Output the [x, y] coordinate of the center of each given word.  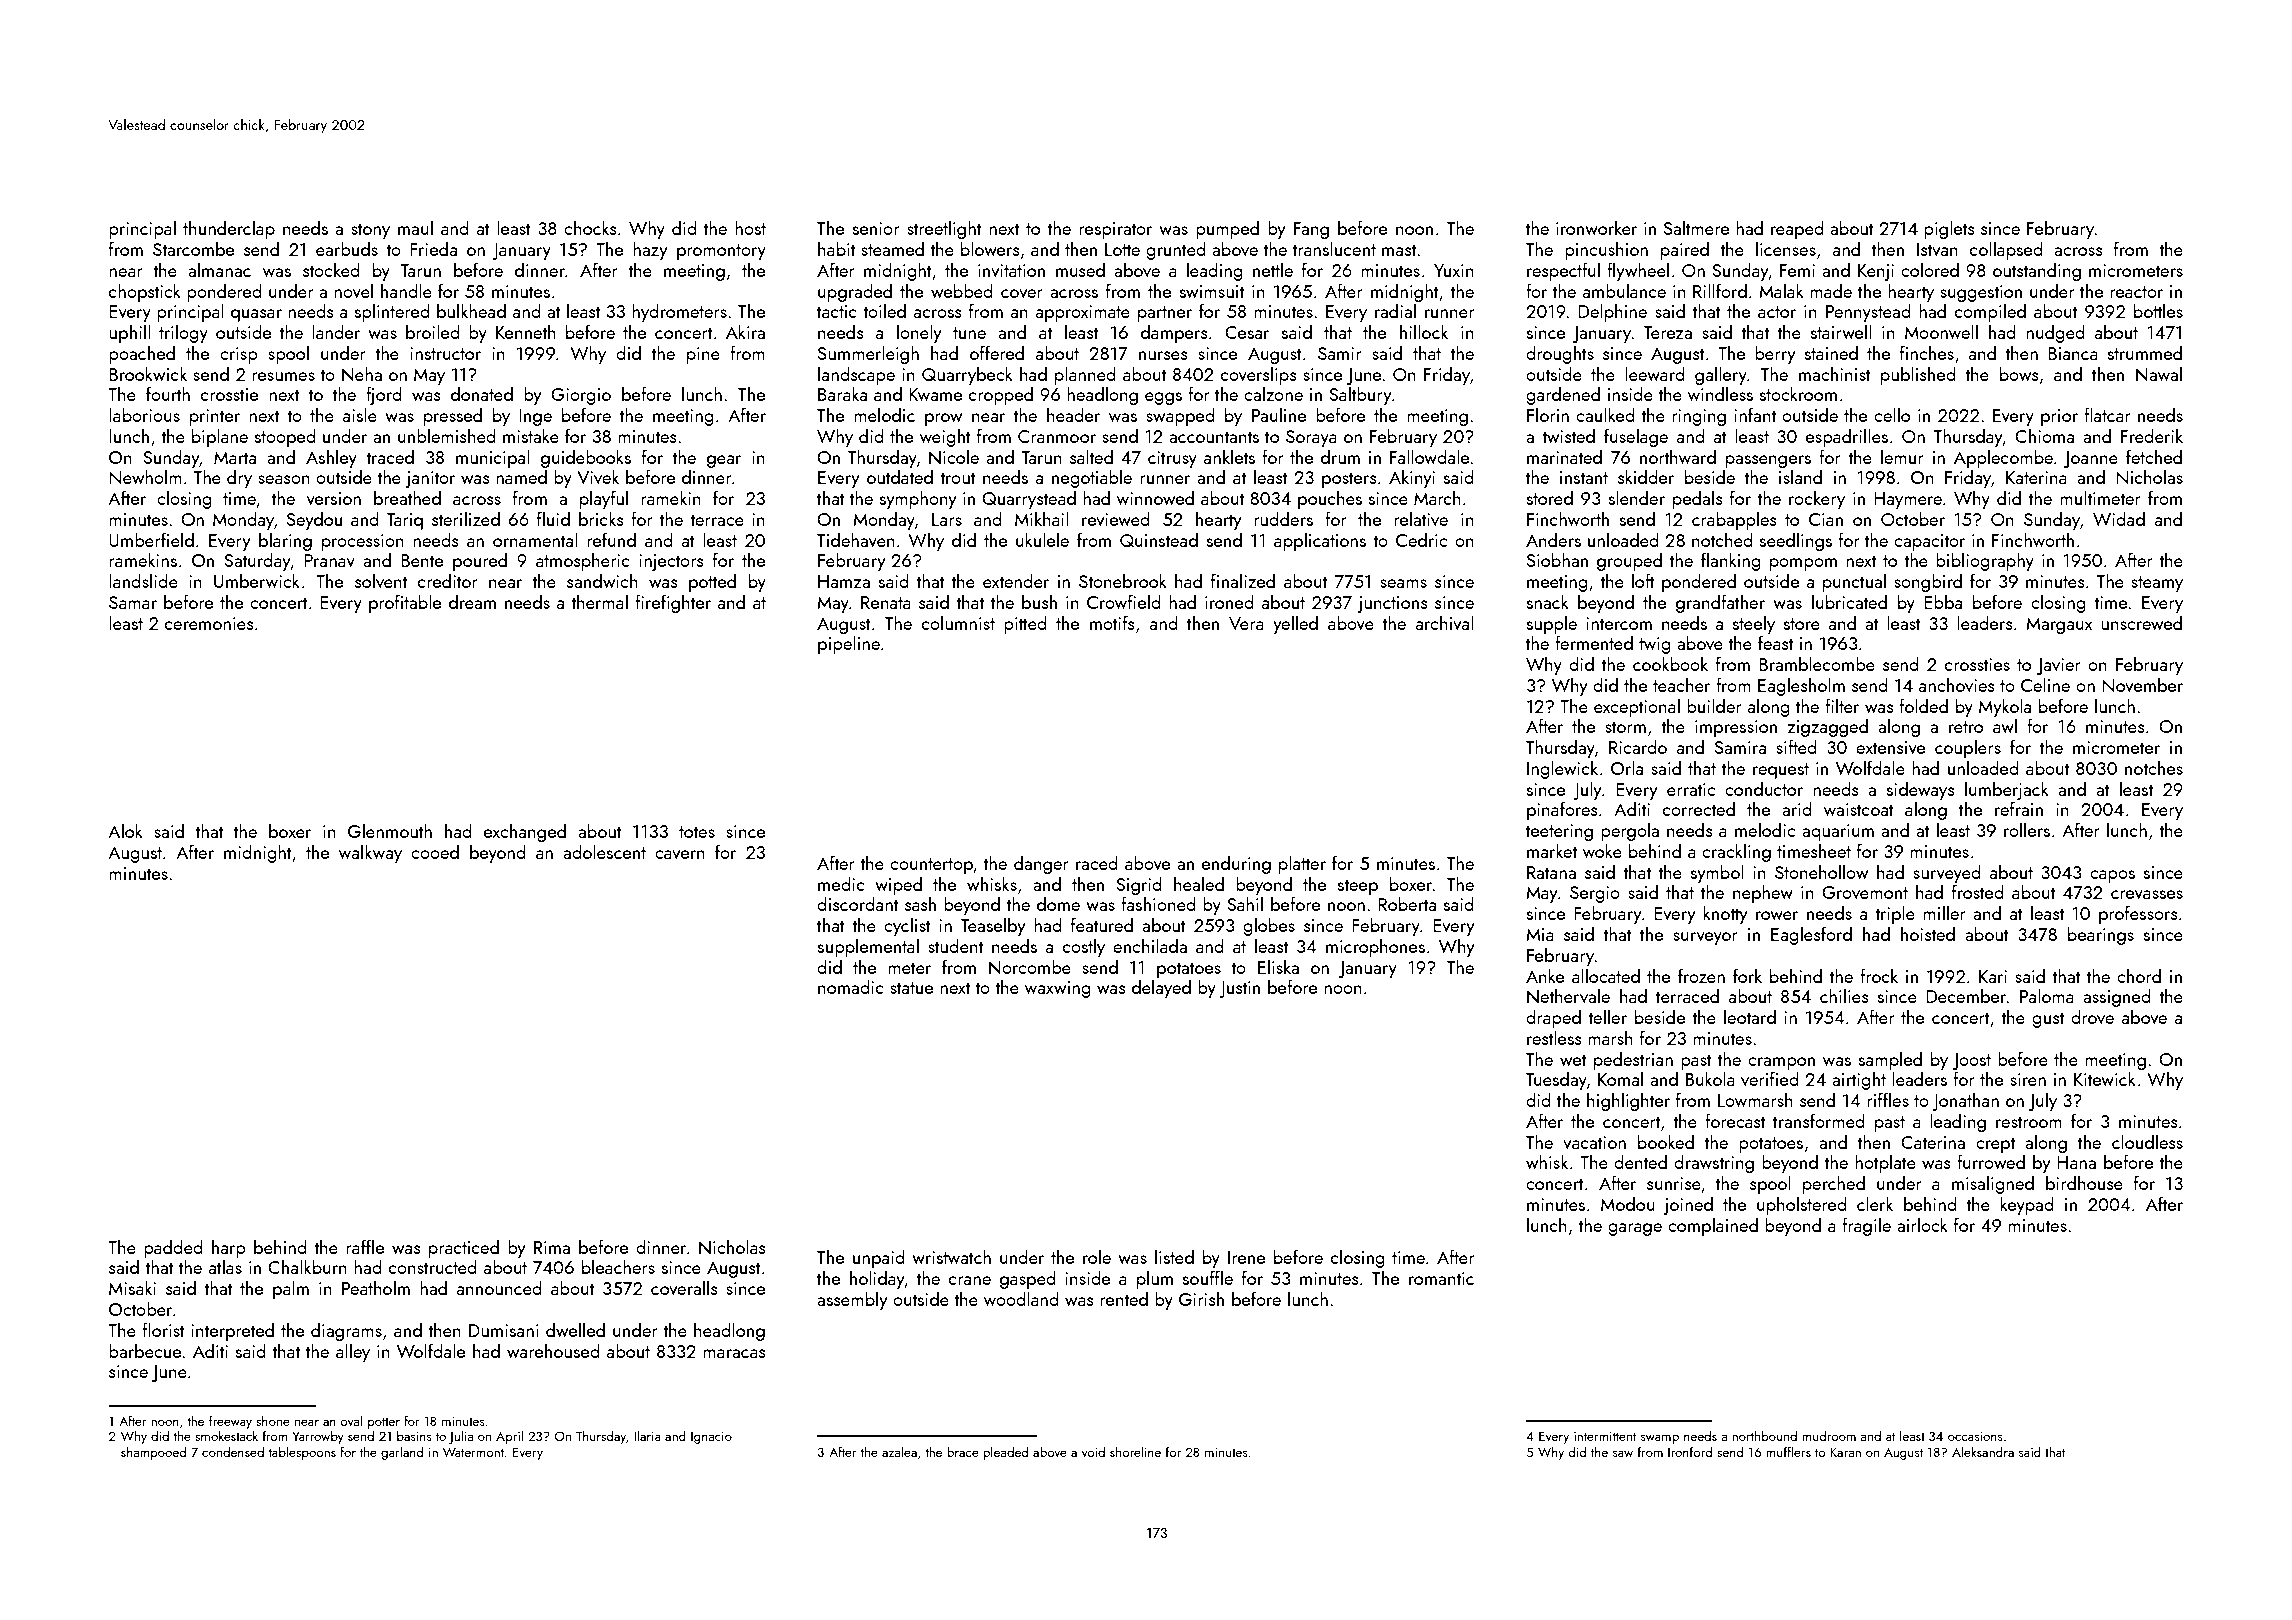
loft [1643, 580]
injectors [672, 562]
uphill [130, 333]
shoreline [1135, 1451]
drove [2092, 1016]
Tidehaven [856, 539]
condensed [233, 1451]
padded [173, 1248]
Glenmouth [390, 830]
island [1800, 476]
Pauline [1279, 414]
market [1552, 850]
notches [2154, 767]
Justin [1239, 989]
